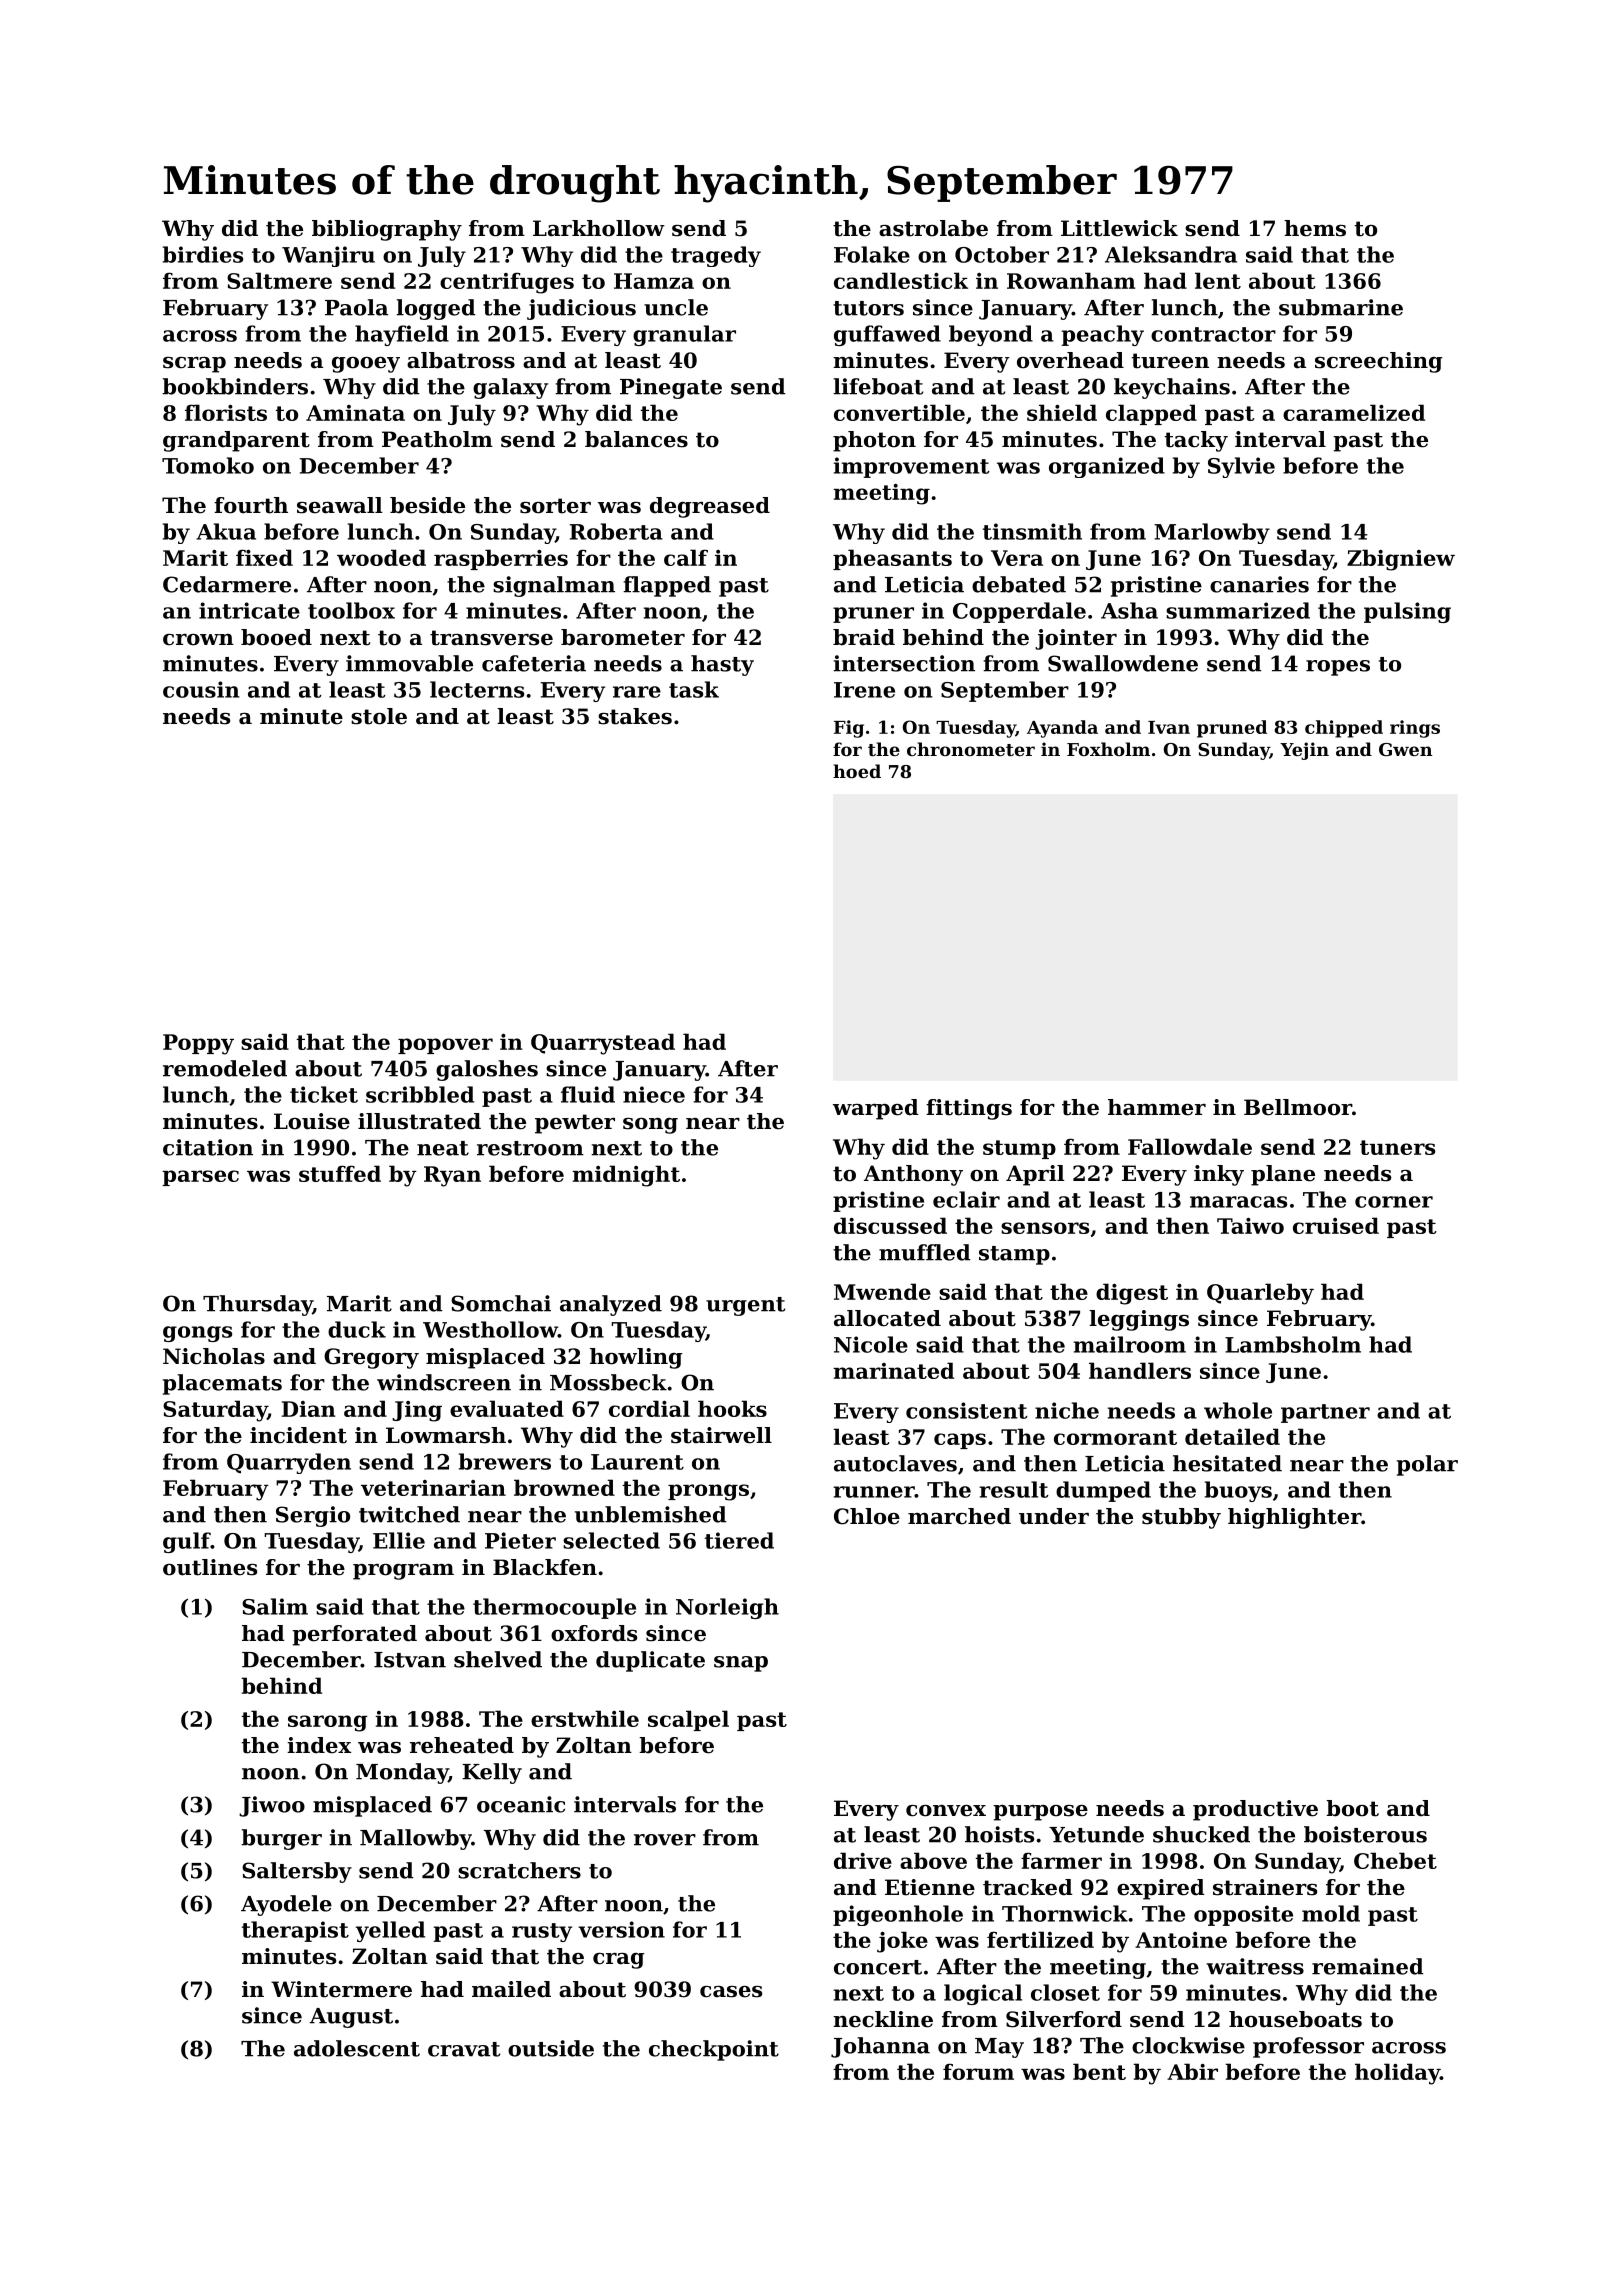 The image size is (1620, 2292). I want to click on galaxy, so click(510, 388).
